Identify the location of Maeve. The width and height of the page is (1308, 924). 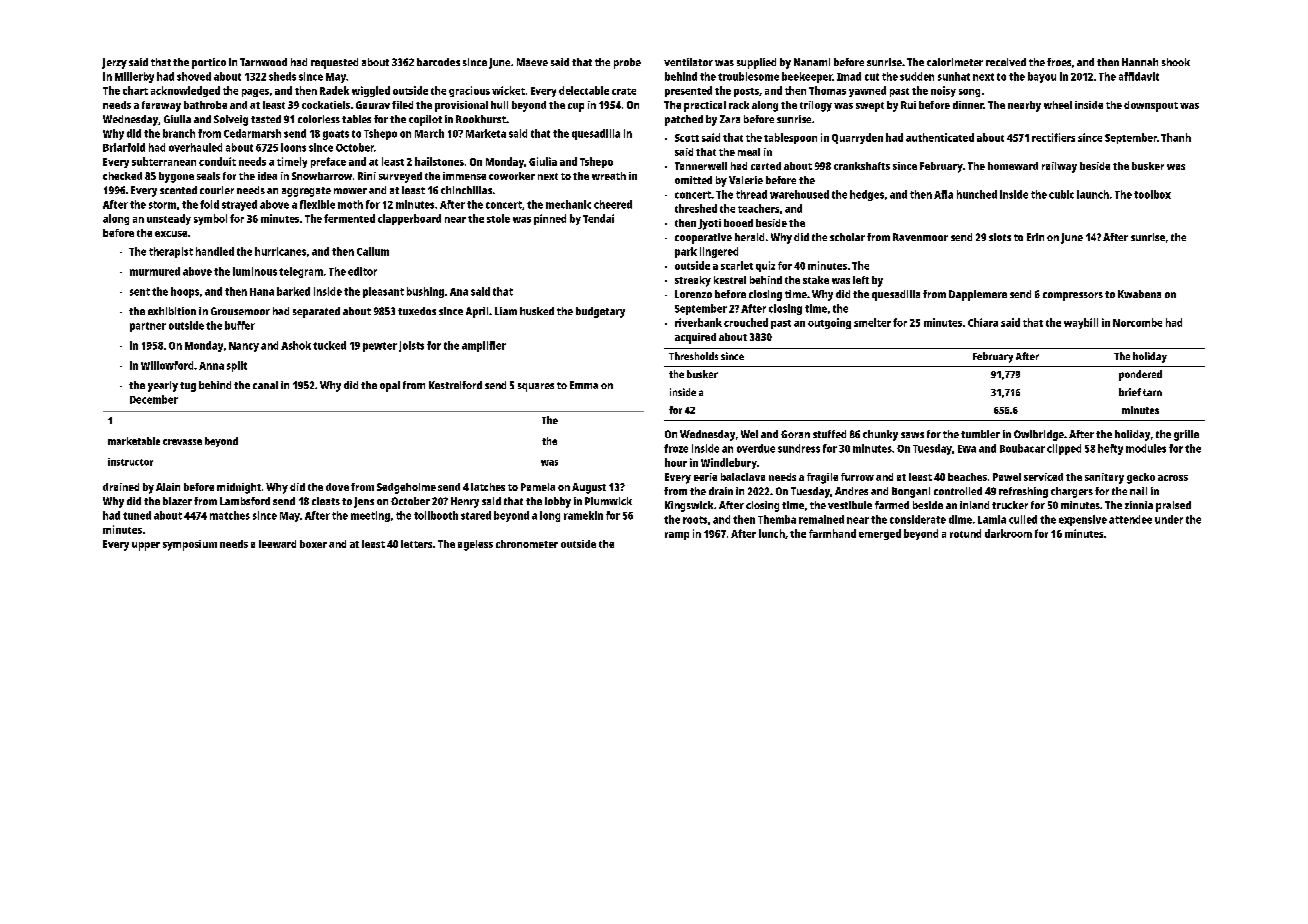
(532, 62).
